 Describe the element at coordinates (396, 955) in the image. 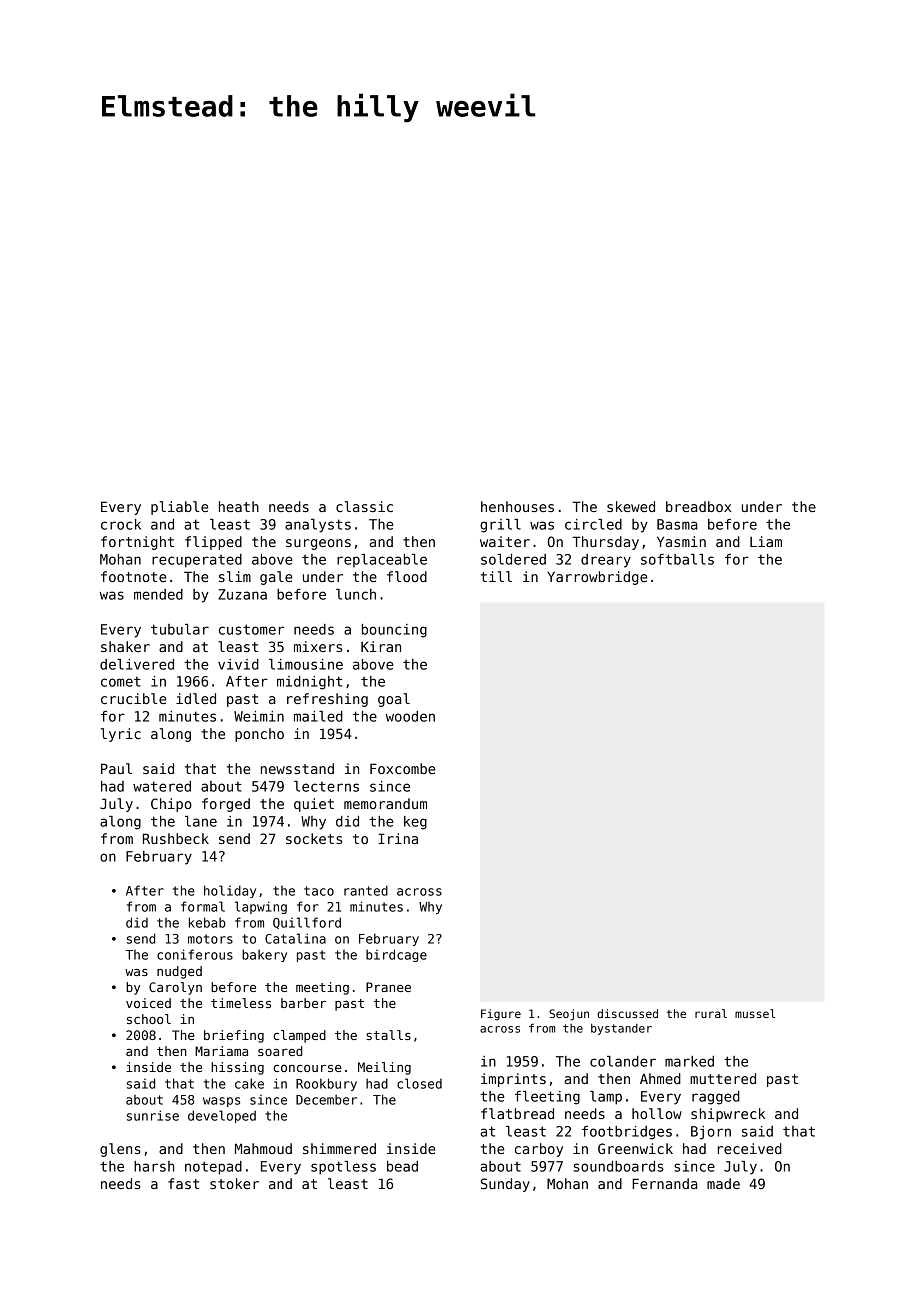

I see `birdcage` at that location.
